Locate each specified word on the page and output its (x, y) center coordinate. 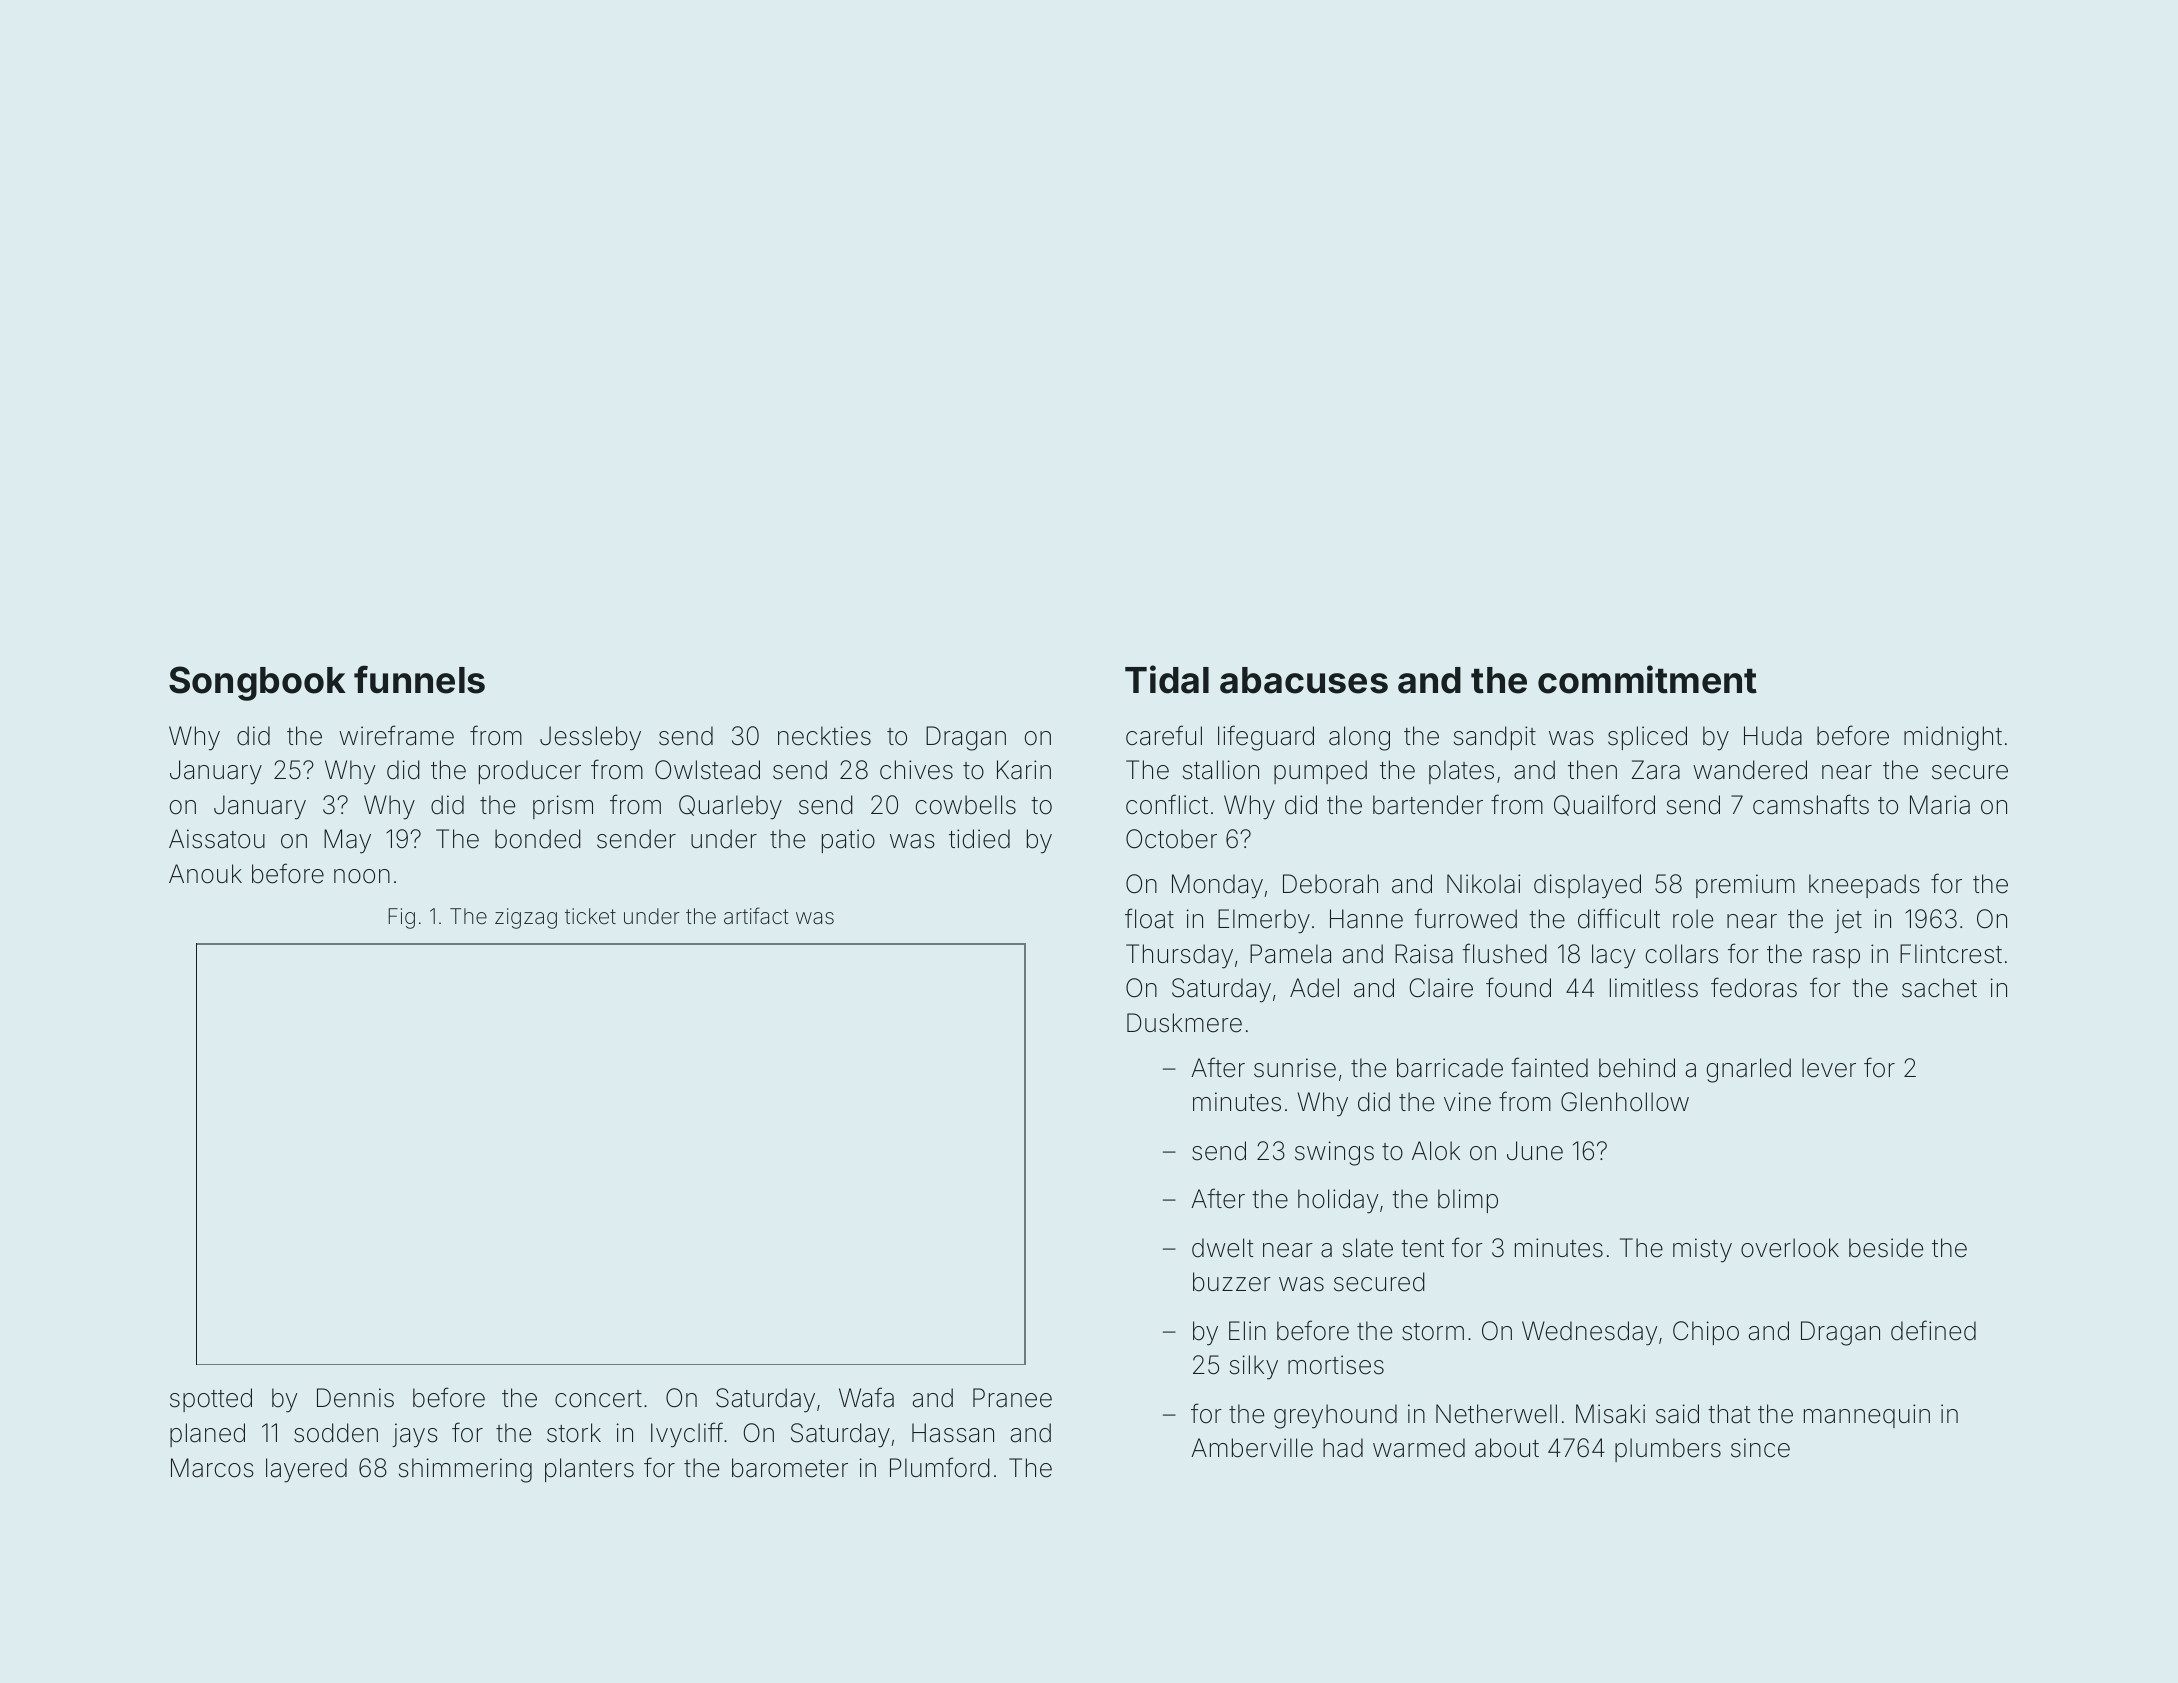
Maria (1940, 805)
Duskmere (1184, 1023)
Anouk (205, 874)
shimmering (465, 1470)
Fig (402, 918)
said (1677, 1414)
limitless (1654, 988)
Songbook (257, 683)
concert (598, 1399)
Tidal (1167, 679)
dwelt (1222, 1248)
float (1149, 918)
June (1535, 1151)
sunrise (1295, 1068)
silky (1254, 1367)
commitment (1647, 679)
